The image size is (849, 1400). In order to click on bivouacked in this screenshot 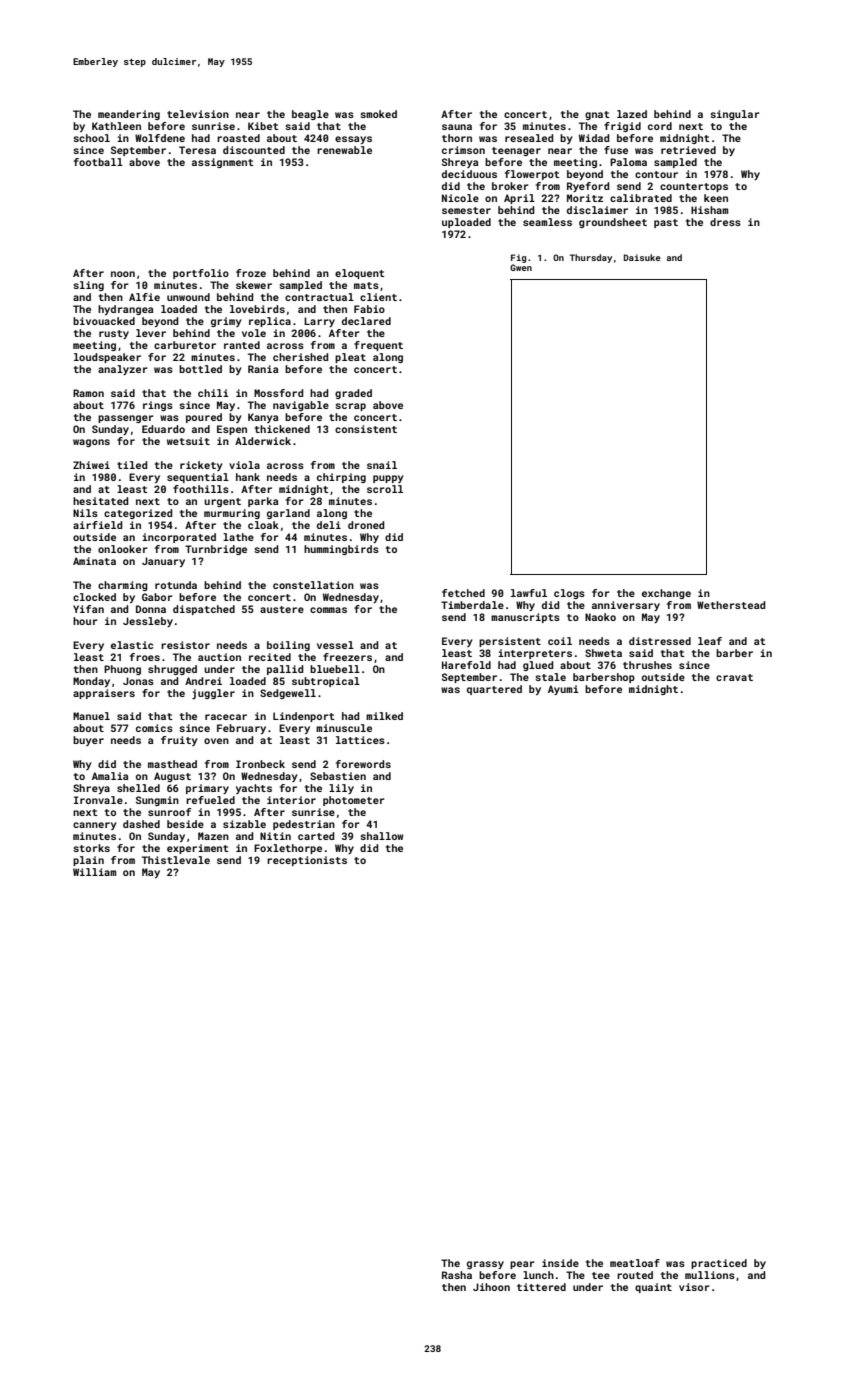, I will do `click(104, 321)`.
